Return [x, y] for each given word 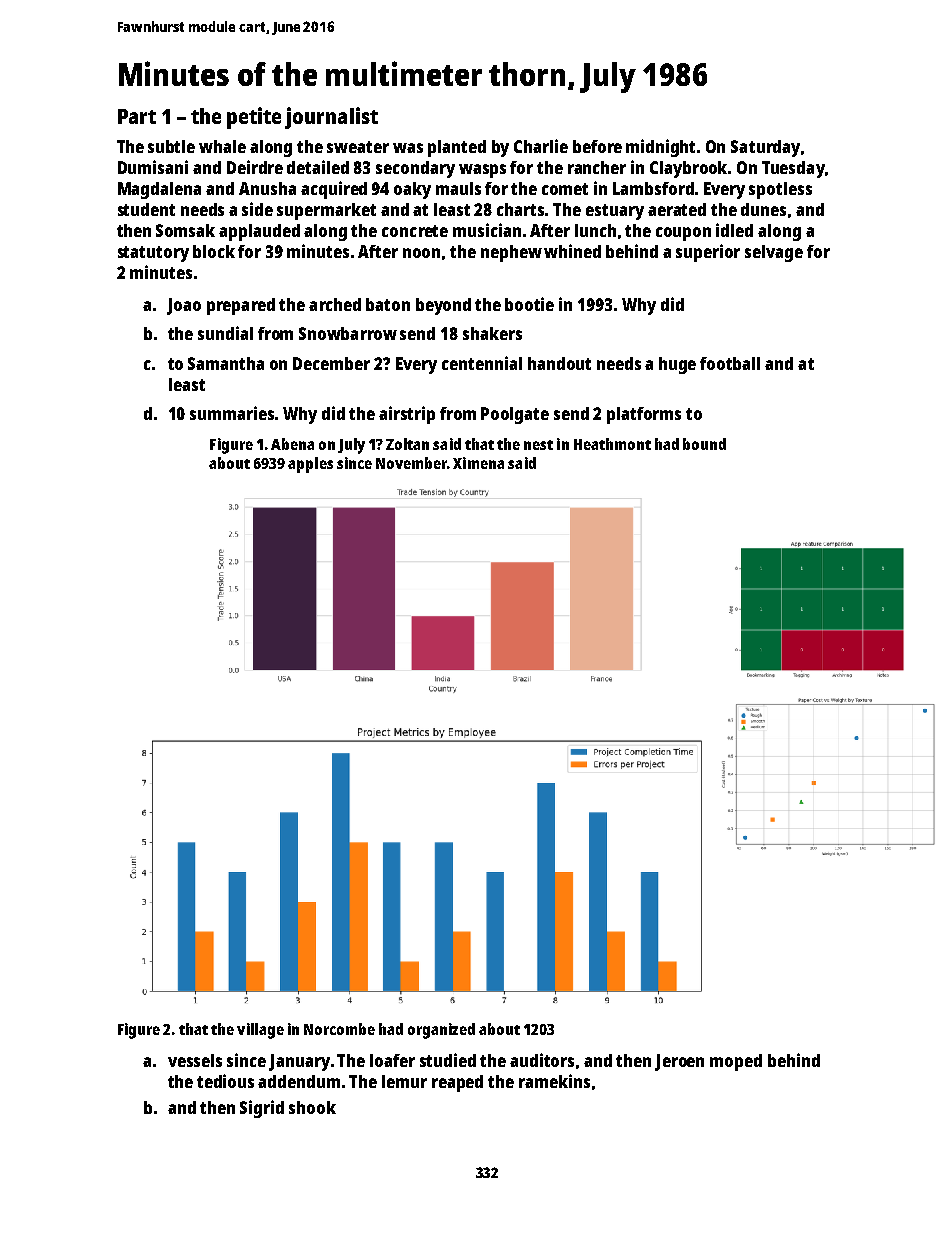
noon [421, 253]
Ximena [478, 463]
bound [704, 444]
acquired [334, 190]
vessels [195, 1060]
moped [736, 1062]
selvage [774, 253]
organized [441, 1031]
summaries [232, 413]
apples [310, 465]
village [260, 1031]
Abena [292, 444]
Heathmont [612, 444]
